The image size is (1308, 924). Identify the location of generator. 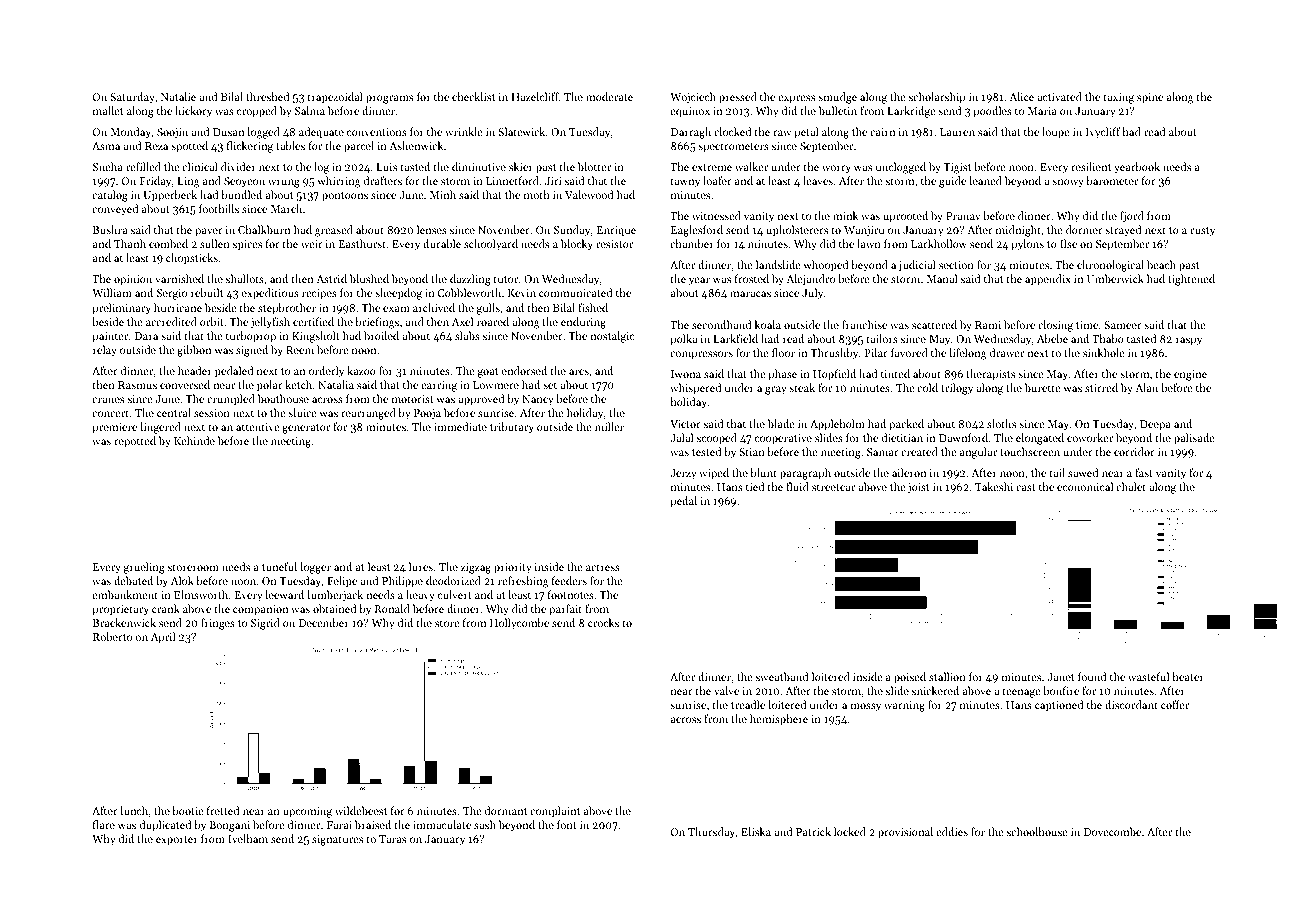
(306, 429).
